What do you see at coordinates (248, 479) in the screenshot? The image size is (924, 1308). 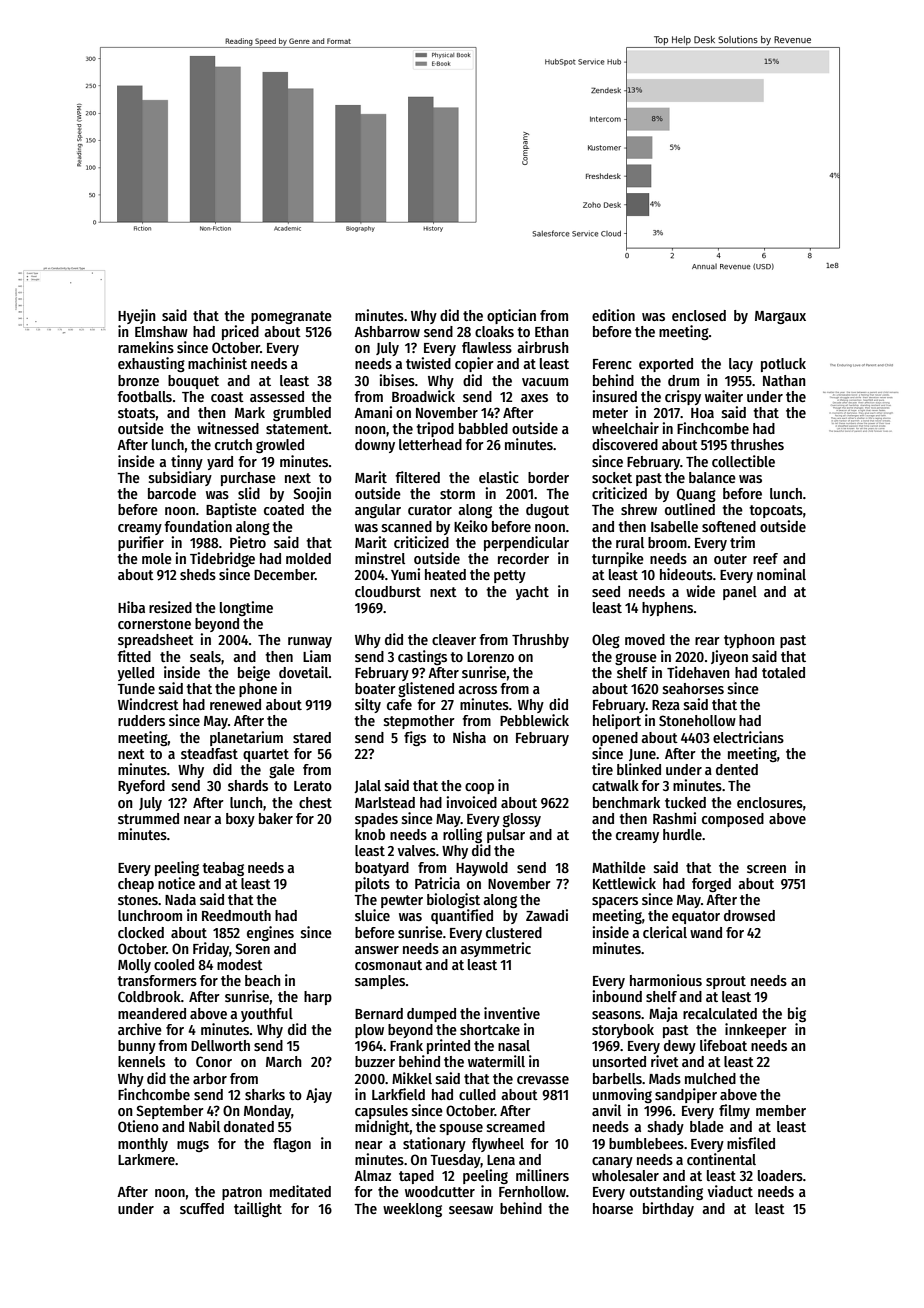 I see `purchase` at bounding box center [248, 479].
